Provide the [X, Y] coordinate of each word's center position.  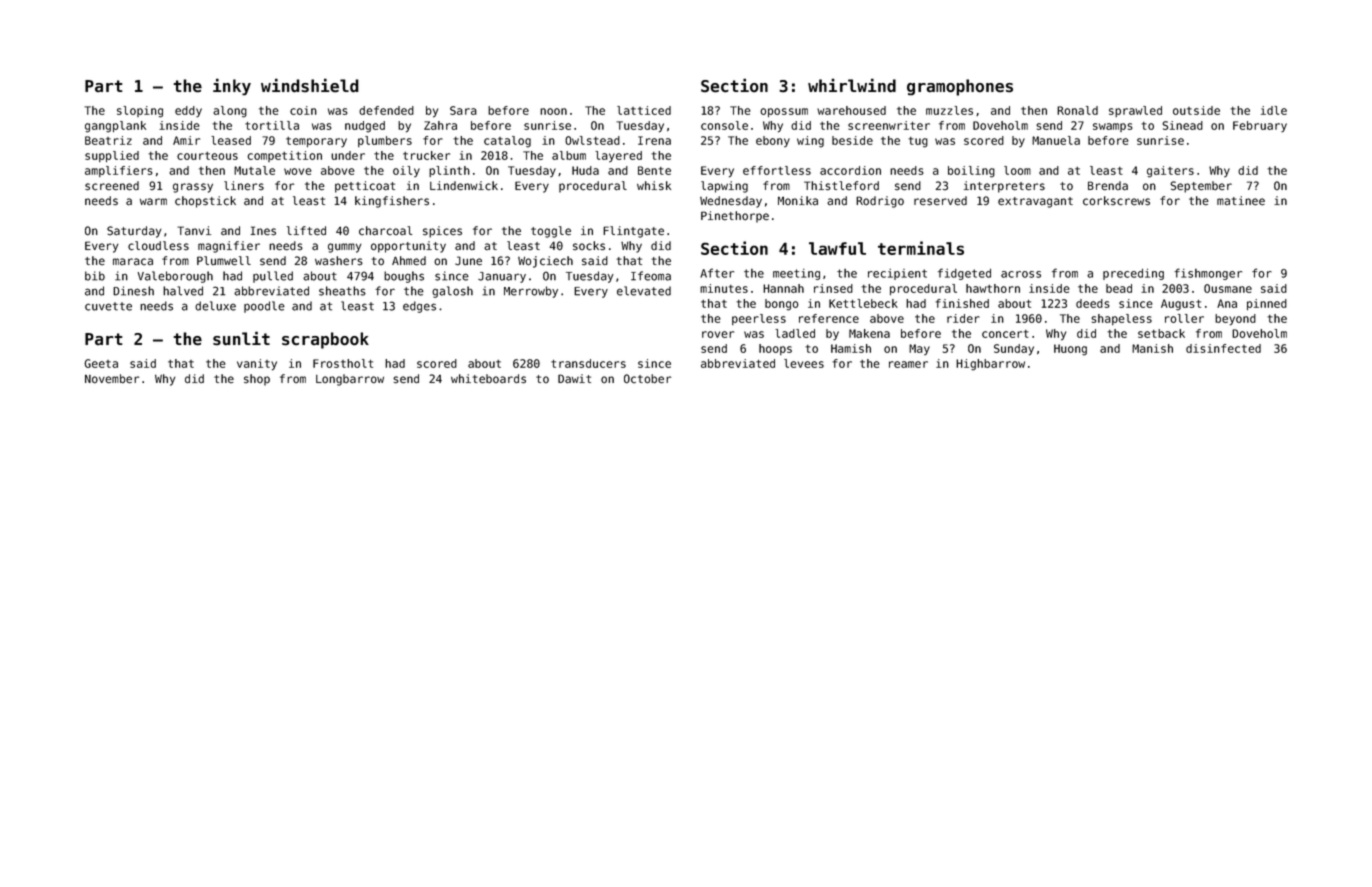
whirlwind [852, 85]
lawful [837, 248]
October [647, 379]
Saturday [134, 232]
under [348, 155]
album [569, 155]
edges [419, 307]
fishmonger [1208, 274]
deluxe [215, 306]
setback [1161, 333]
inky [232, 86]
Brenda [1108, 186]
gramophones [960, 87]
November [112, 379]
